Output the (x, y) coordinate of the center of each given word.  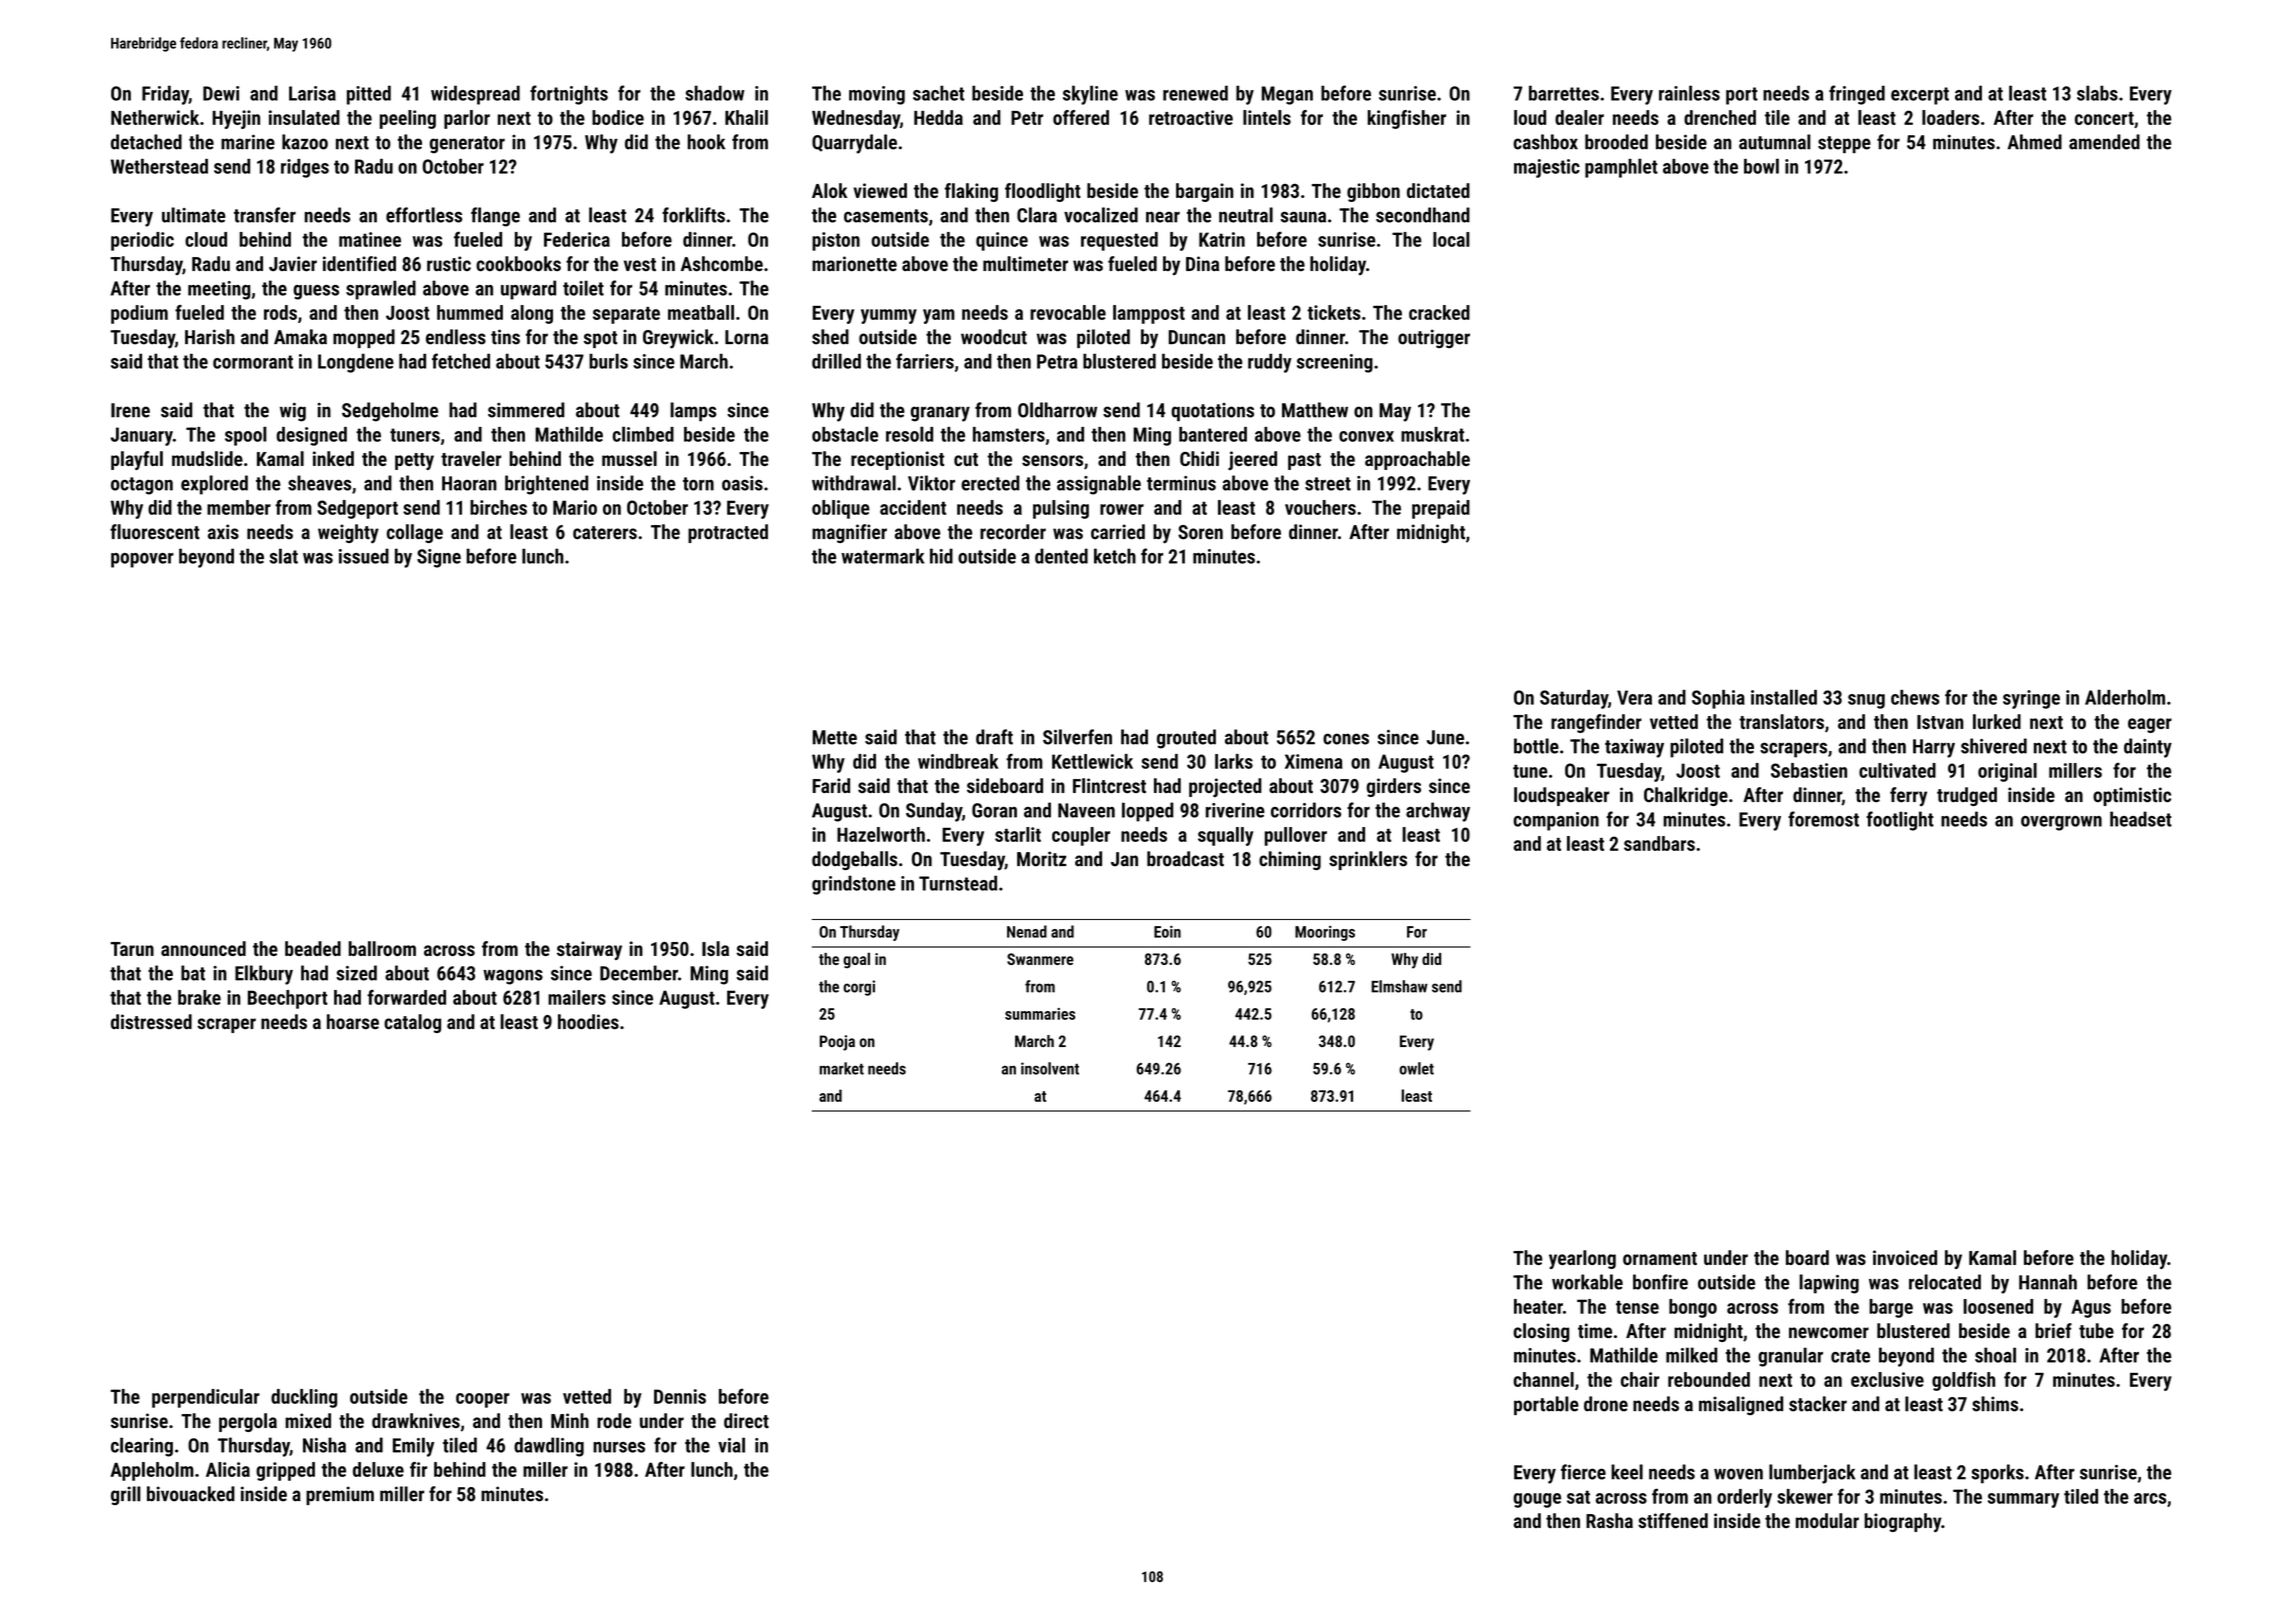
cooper (483, 1400)
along (532, 314)
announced (203, 948)
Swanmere (1040, 959)
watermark (882, 556)
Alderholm (2125, 697)
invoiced (1905, 1257)
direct (746, 1420)
